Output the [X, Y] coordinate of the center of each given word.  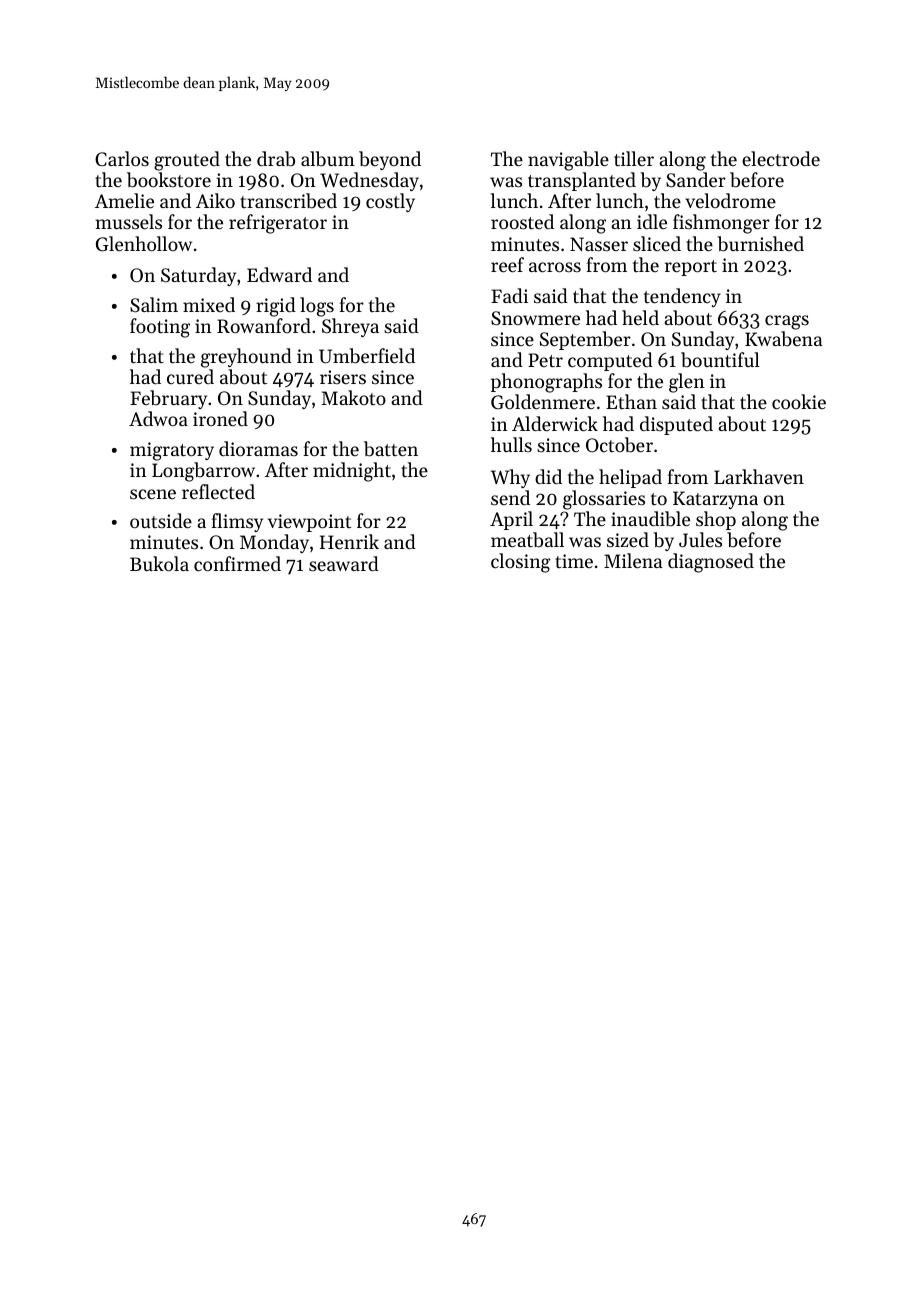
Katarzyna [715, 500]
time [574, 561]
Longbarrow [203, 472]
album [328, 159]
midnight [352, 472]
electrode [781, 158]
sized [628, 539]
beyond [390, 160]
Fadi [509, 295]
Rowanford [264, 325]
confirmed [237, 563]
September [585, 340]
